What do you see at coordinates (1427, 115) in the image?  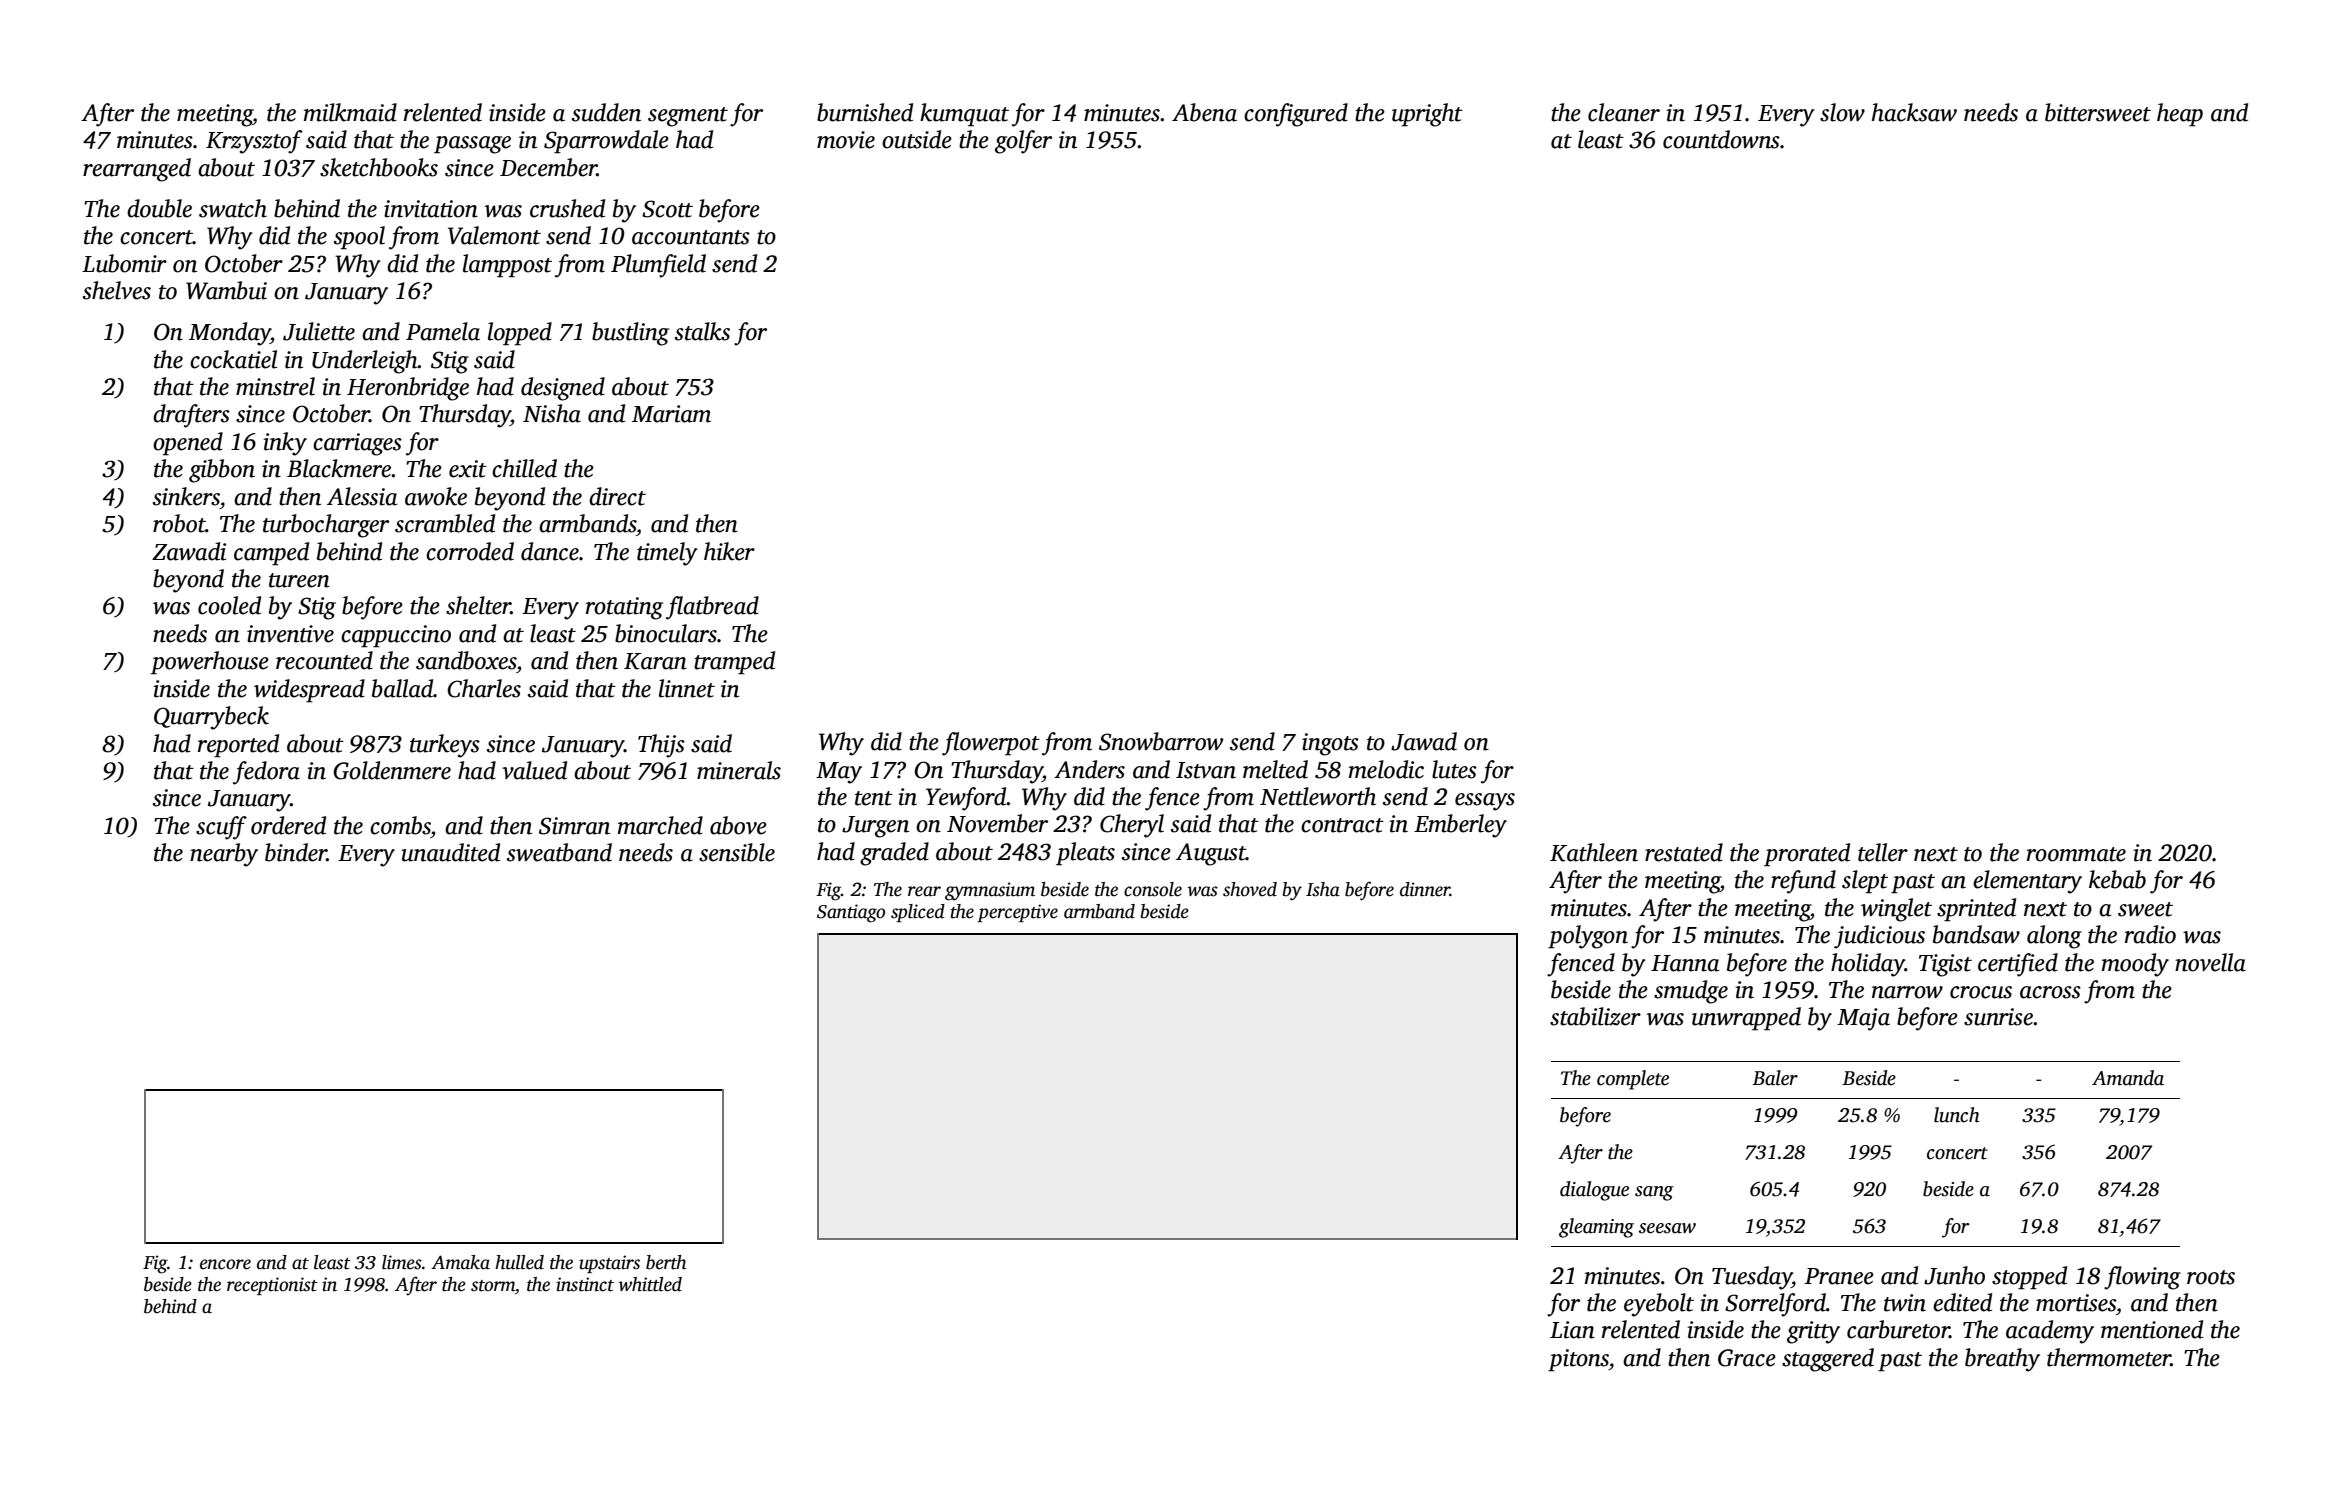 I see `upright` at bounding box center [1427, 115].
